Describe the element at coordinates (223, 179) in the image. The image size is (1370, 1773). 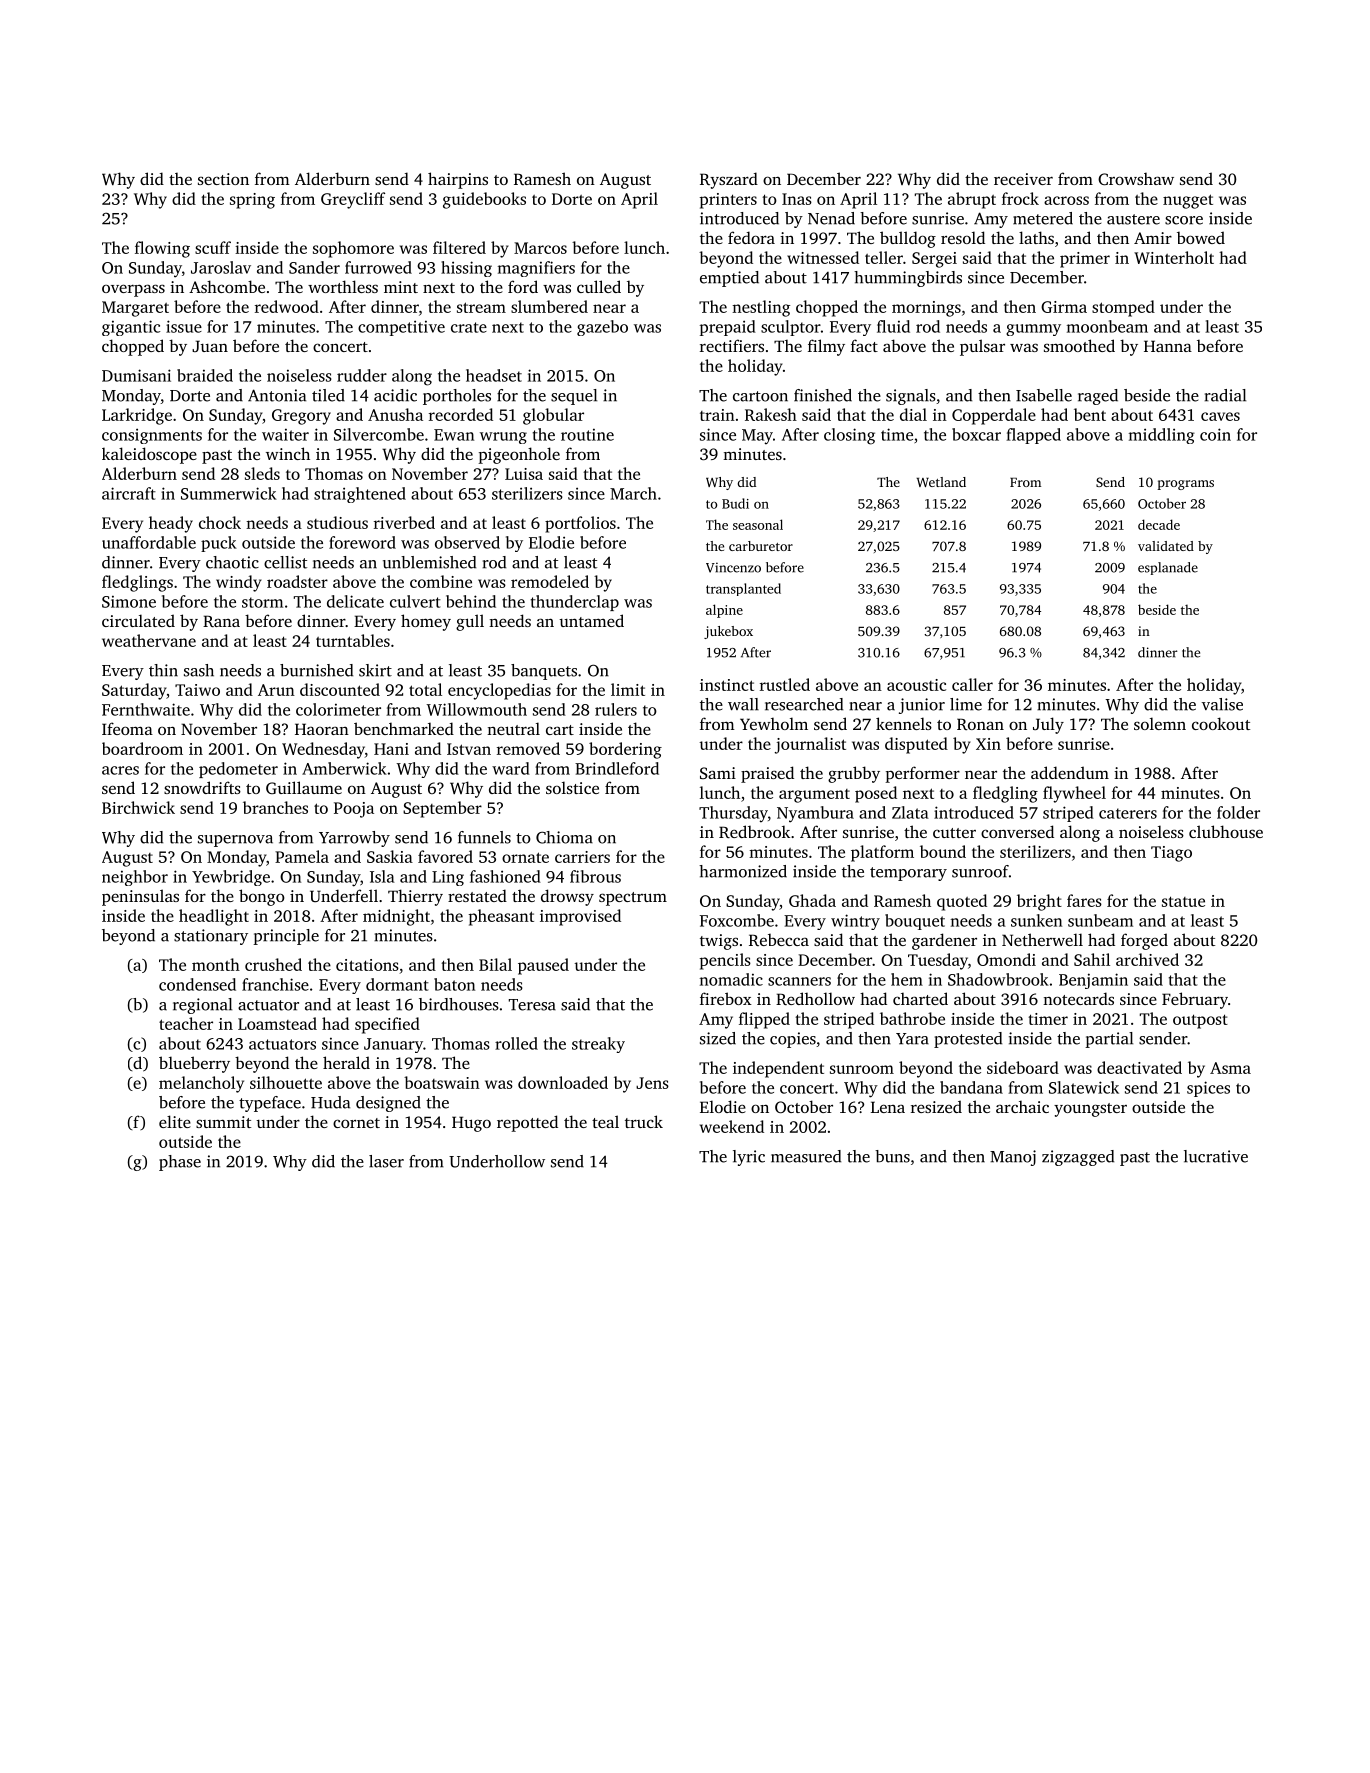
I see `section` at that location.
